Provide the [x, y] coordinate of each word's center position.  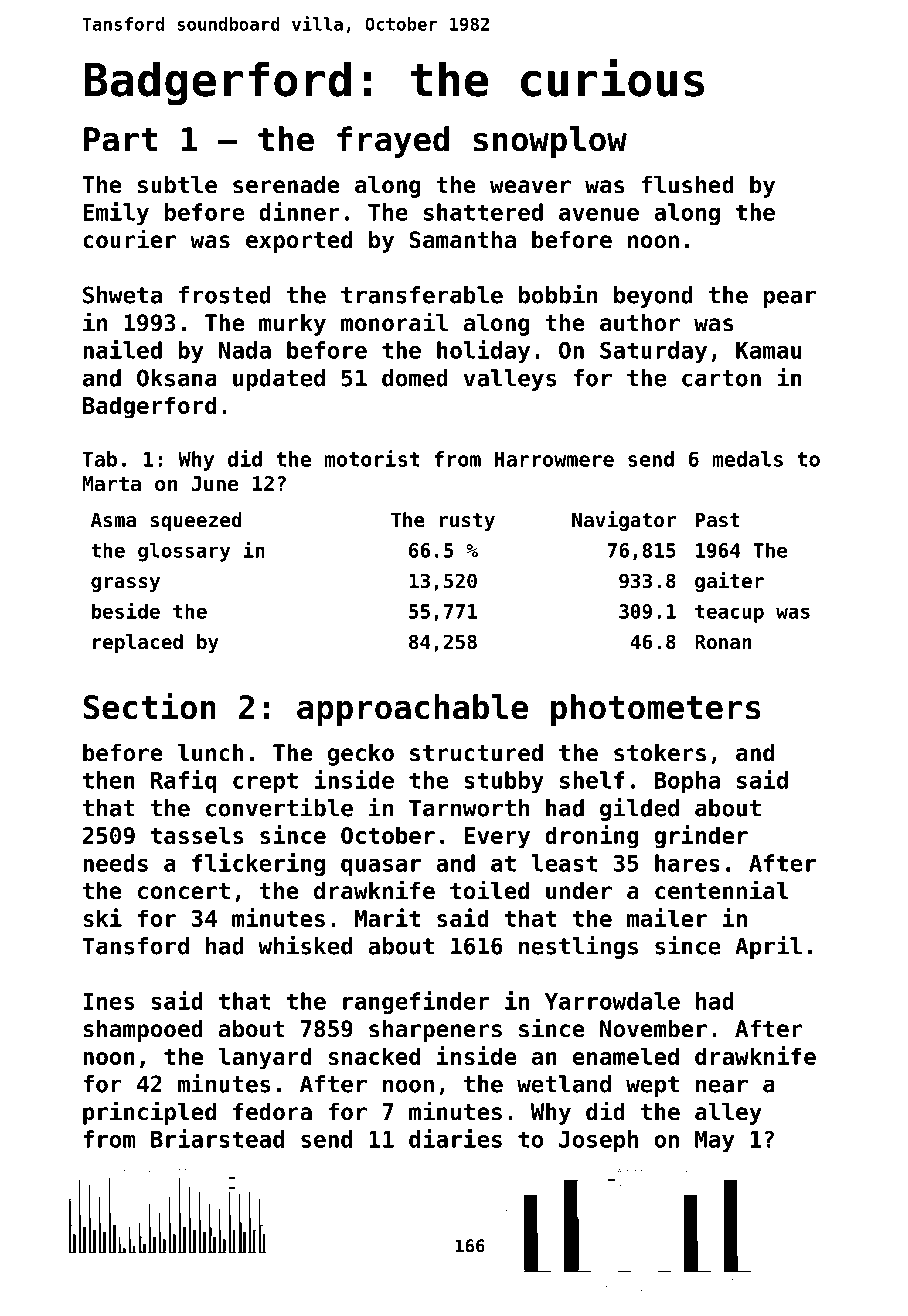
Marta [111, 483]
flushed [687, 185]
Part [120, 139]
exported [299, 242]
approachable [412, 710]
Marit [387, 917]
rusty [467, 522]
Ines [108, 1001]
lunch [211, 753]
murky [292, 325]
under [579, 891]
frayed [393, 142]
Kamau [768, 350]
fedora [272, 1112]
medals [747, 459]
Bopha [687, 782]
